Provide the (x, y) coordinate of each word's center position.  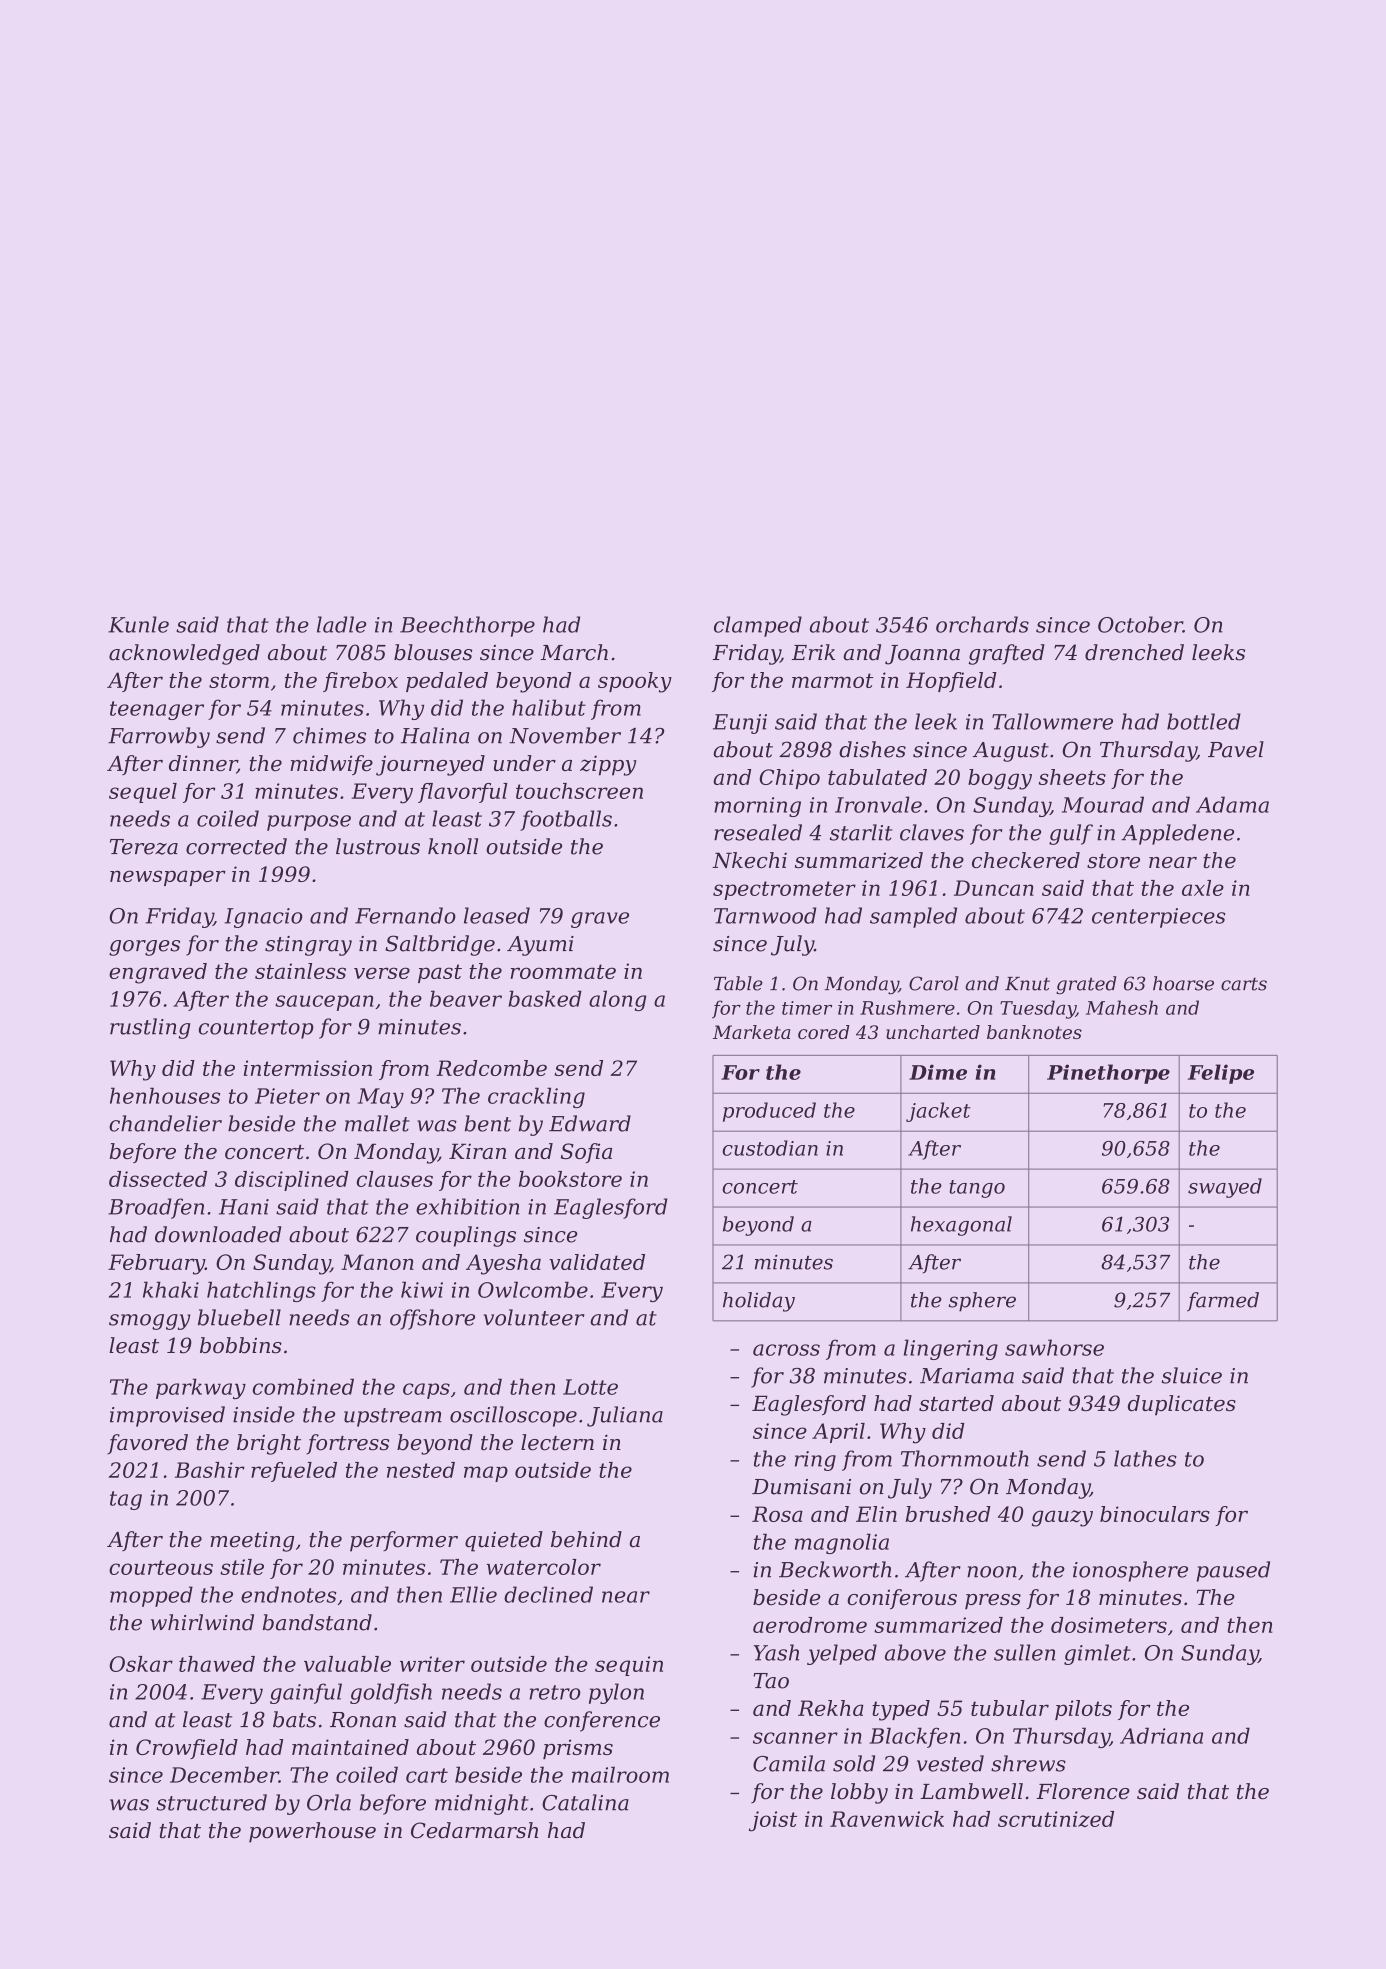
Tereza (144, 847)
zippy (608, 765)
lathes (1145, 1458)
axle (1203, 888)
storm (239, 680)
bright (269, 1444)
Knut (1027, 984)
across (786, 1350)
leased (497, 915)
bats (294, 1719)
